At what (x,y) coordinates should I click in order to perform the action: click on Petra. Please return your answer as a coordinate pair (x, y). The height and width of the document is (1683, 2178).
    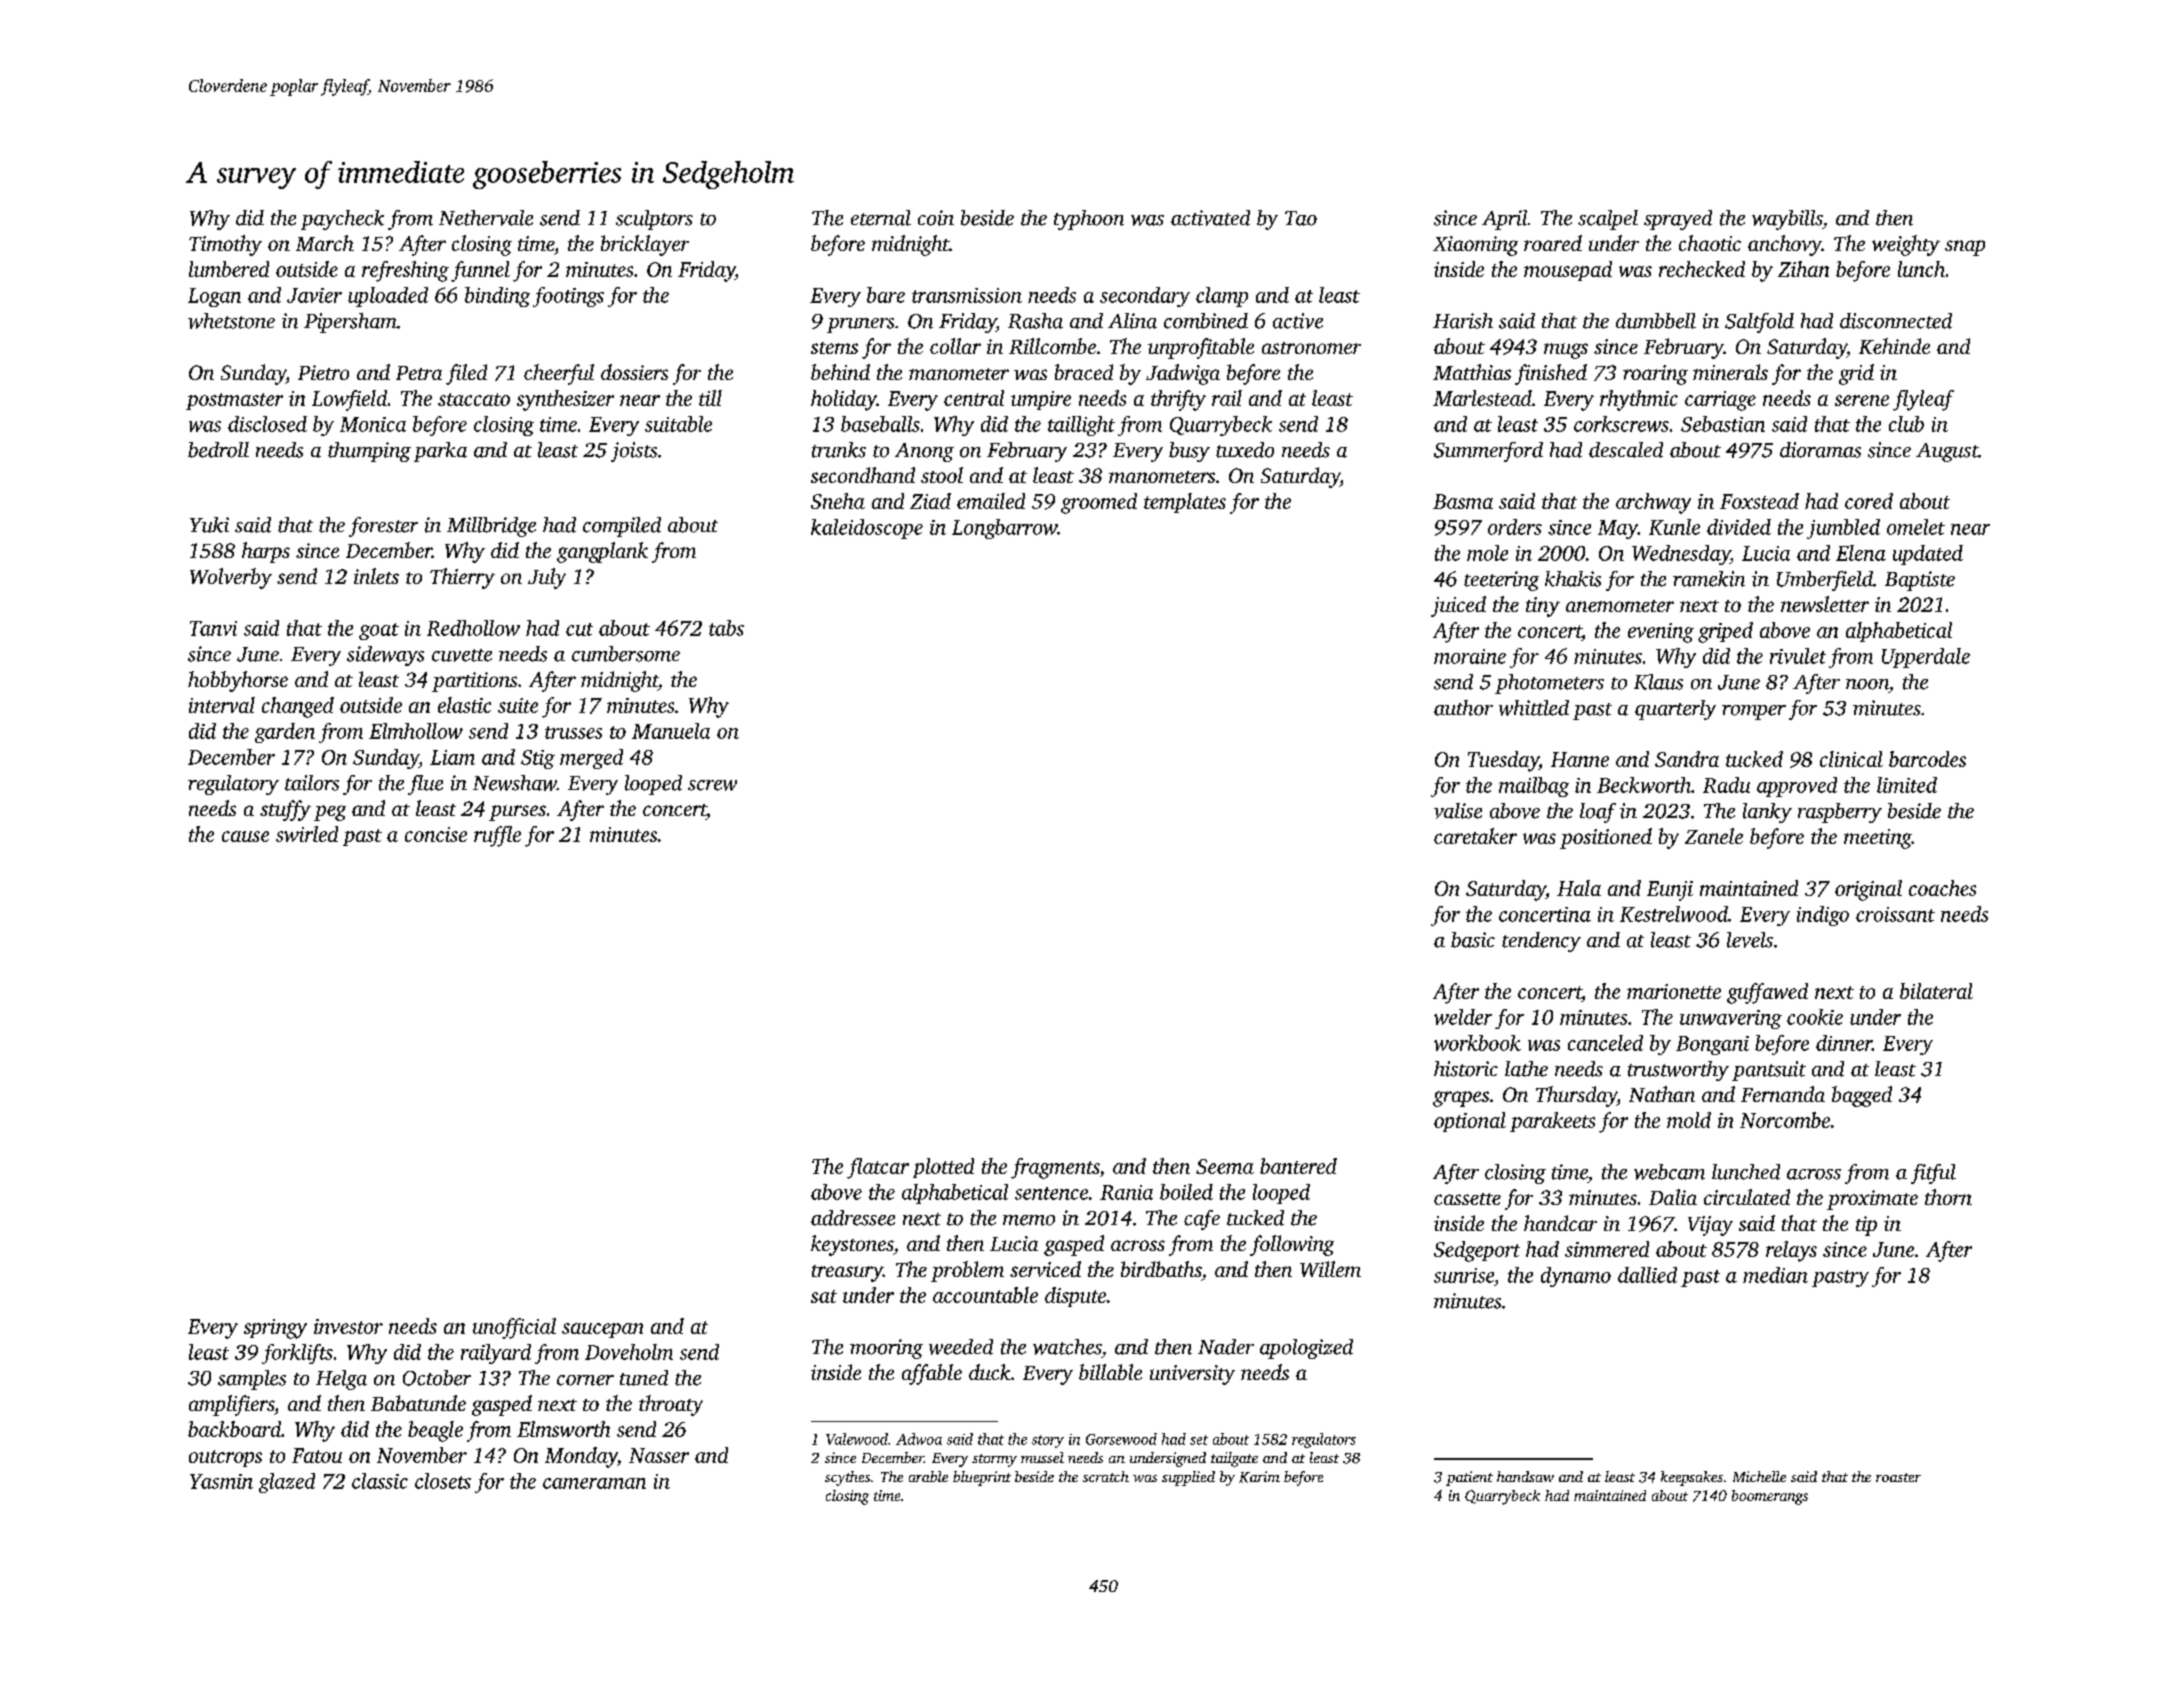
    Looking at the image, I should click on (419, 373).
